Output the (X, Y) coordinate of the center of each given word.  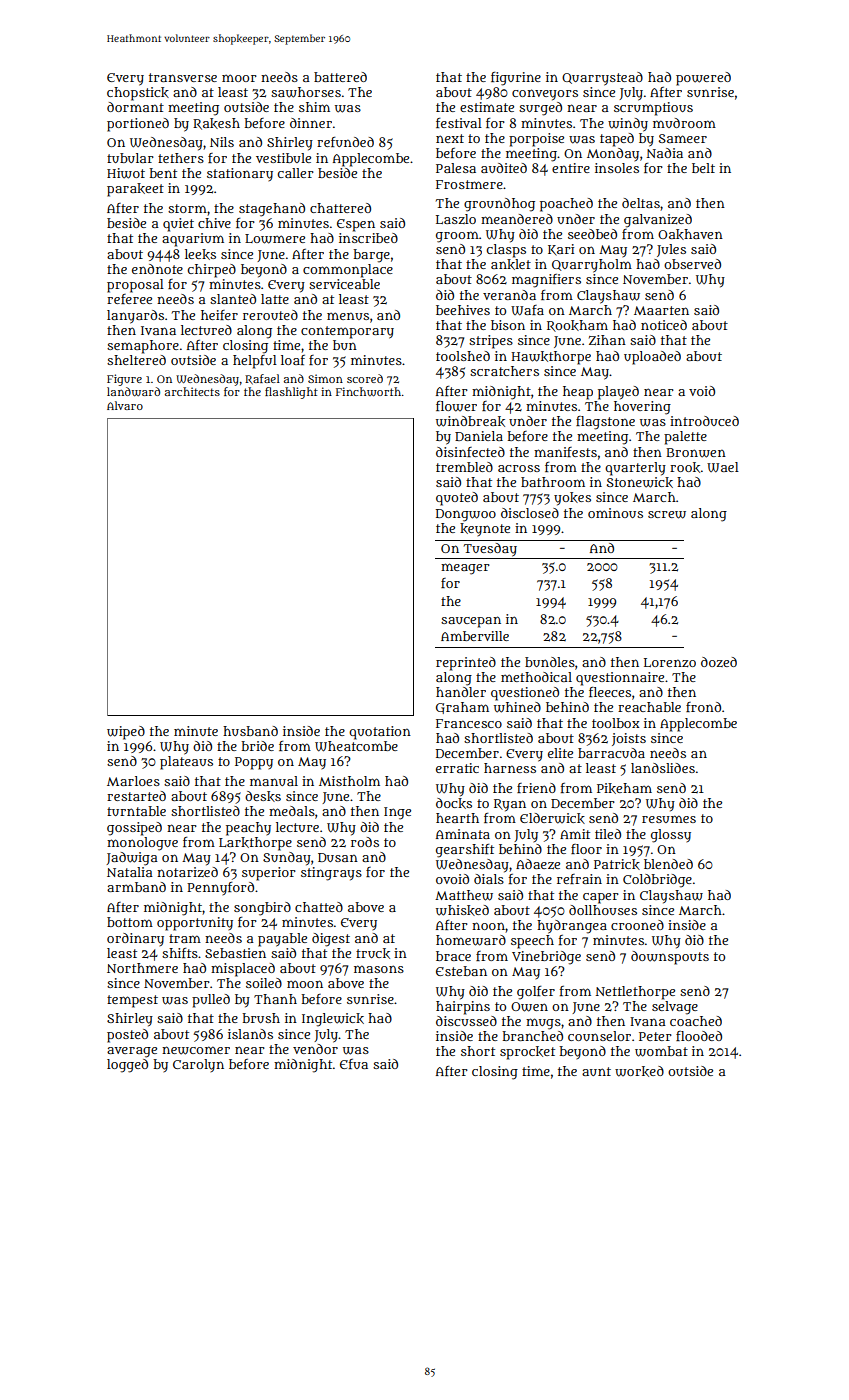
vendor (315, 1049)
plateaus (186, 763)
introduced (704, 421)
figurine (516, 79)
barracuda (611, 753)
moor (239, 78)
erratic (457, 768)
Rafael (262, 379)
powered (703, 79)
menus (348, 316)
